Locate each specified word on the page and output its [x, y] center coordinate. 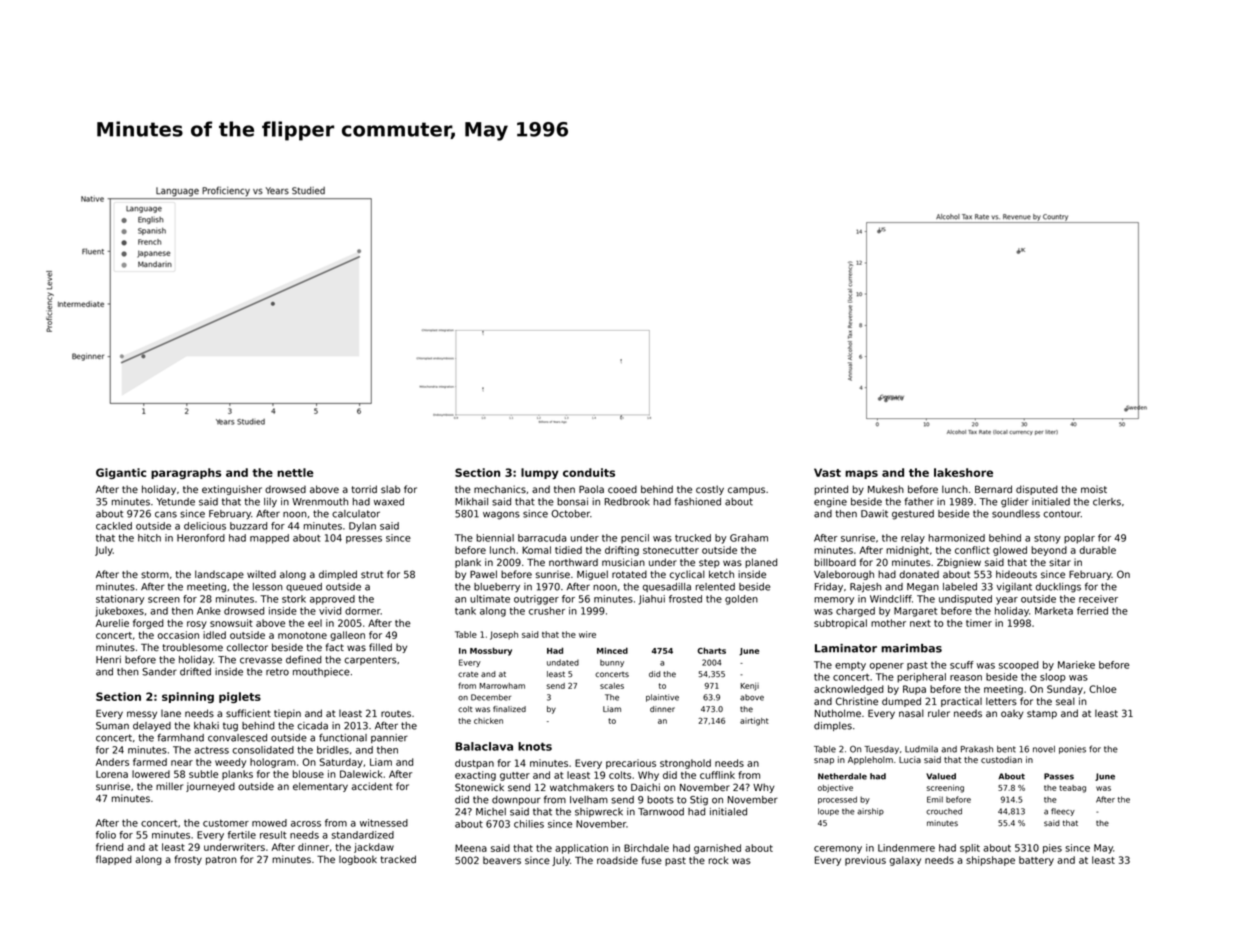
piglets [240, 697]
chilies [529, 824]
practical [961, 702]
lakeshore [963, 472]
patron [221, 860]
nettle [295, 472]
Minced [612, 650]
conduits [589, 472]
